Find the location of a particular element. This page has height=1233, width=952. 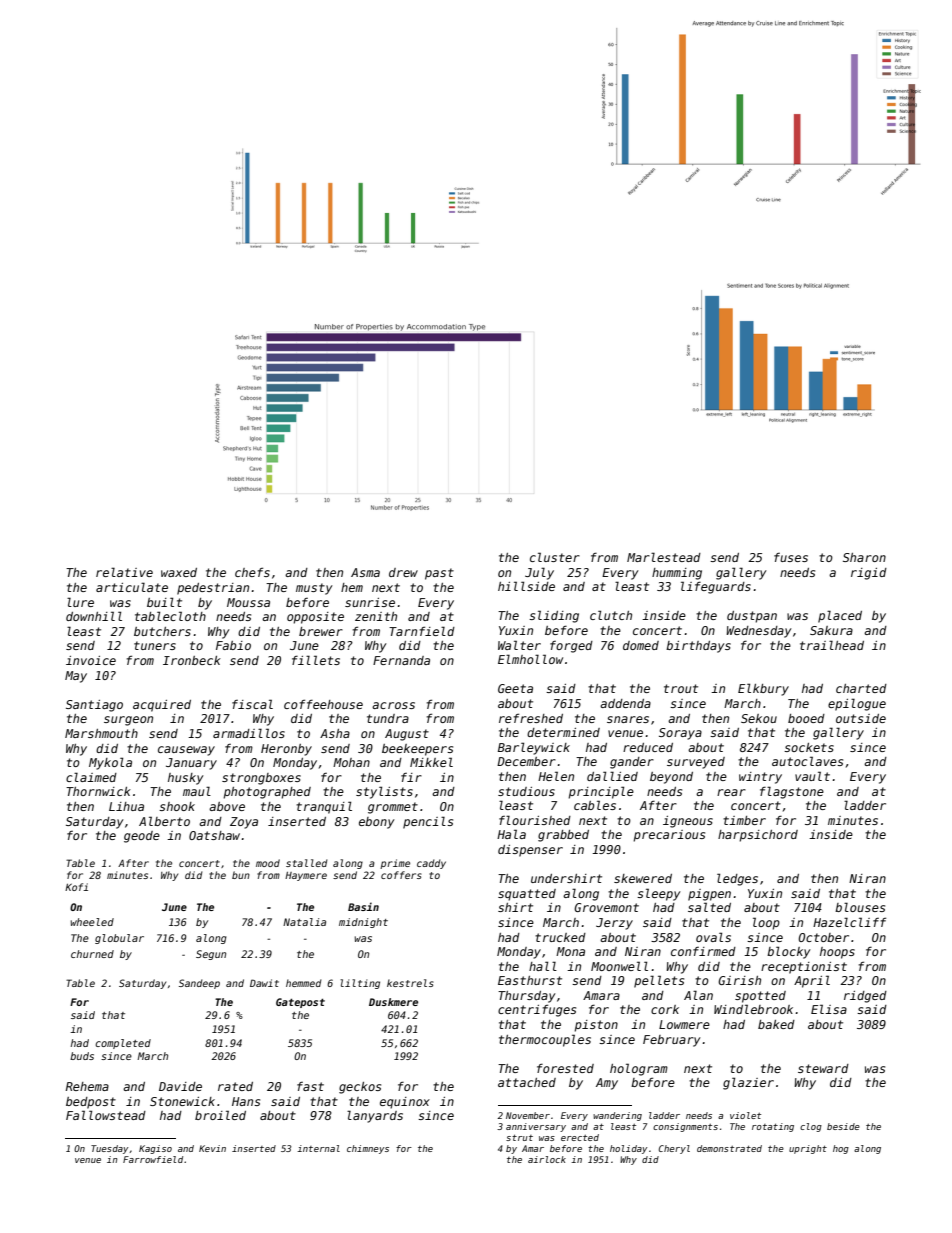

chefs is located at coordinates (252, 572).
